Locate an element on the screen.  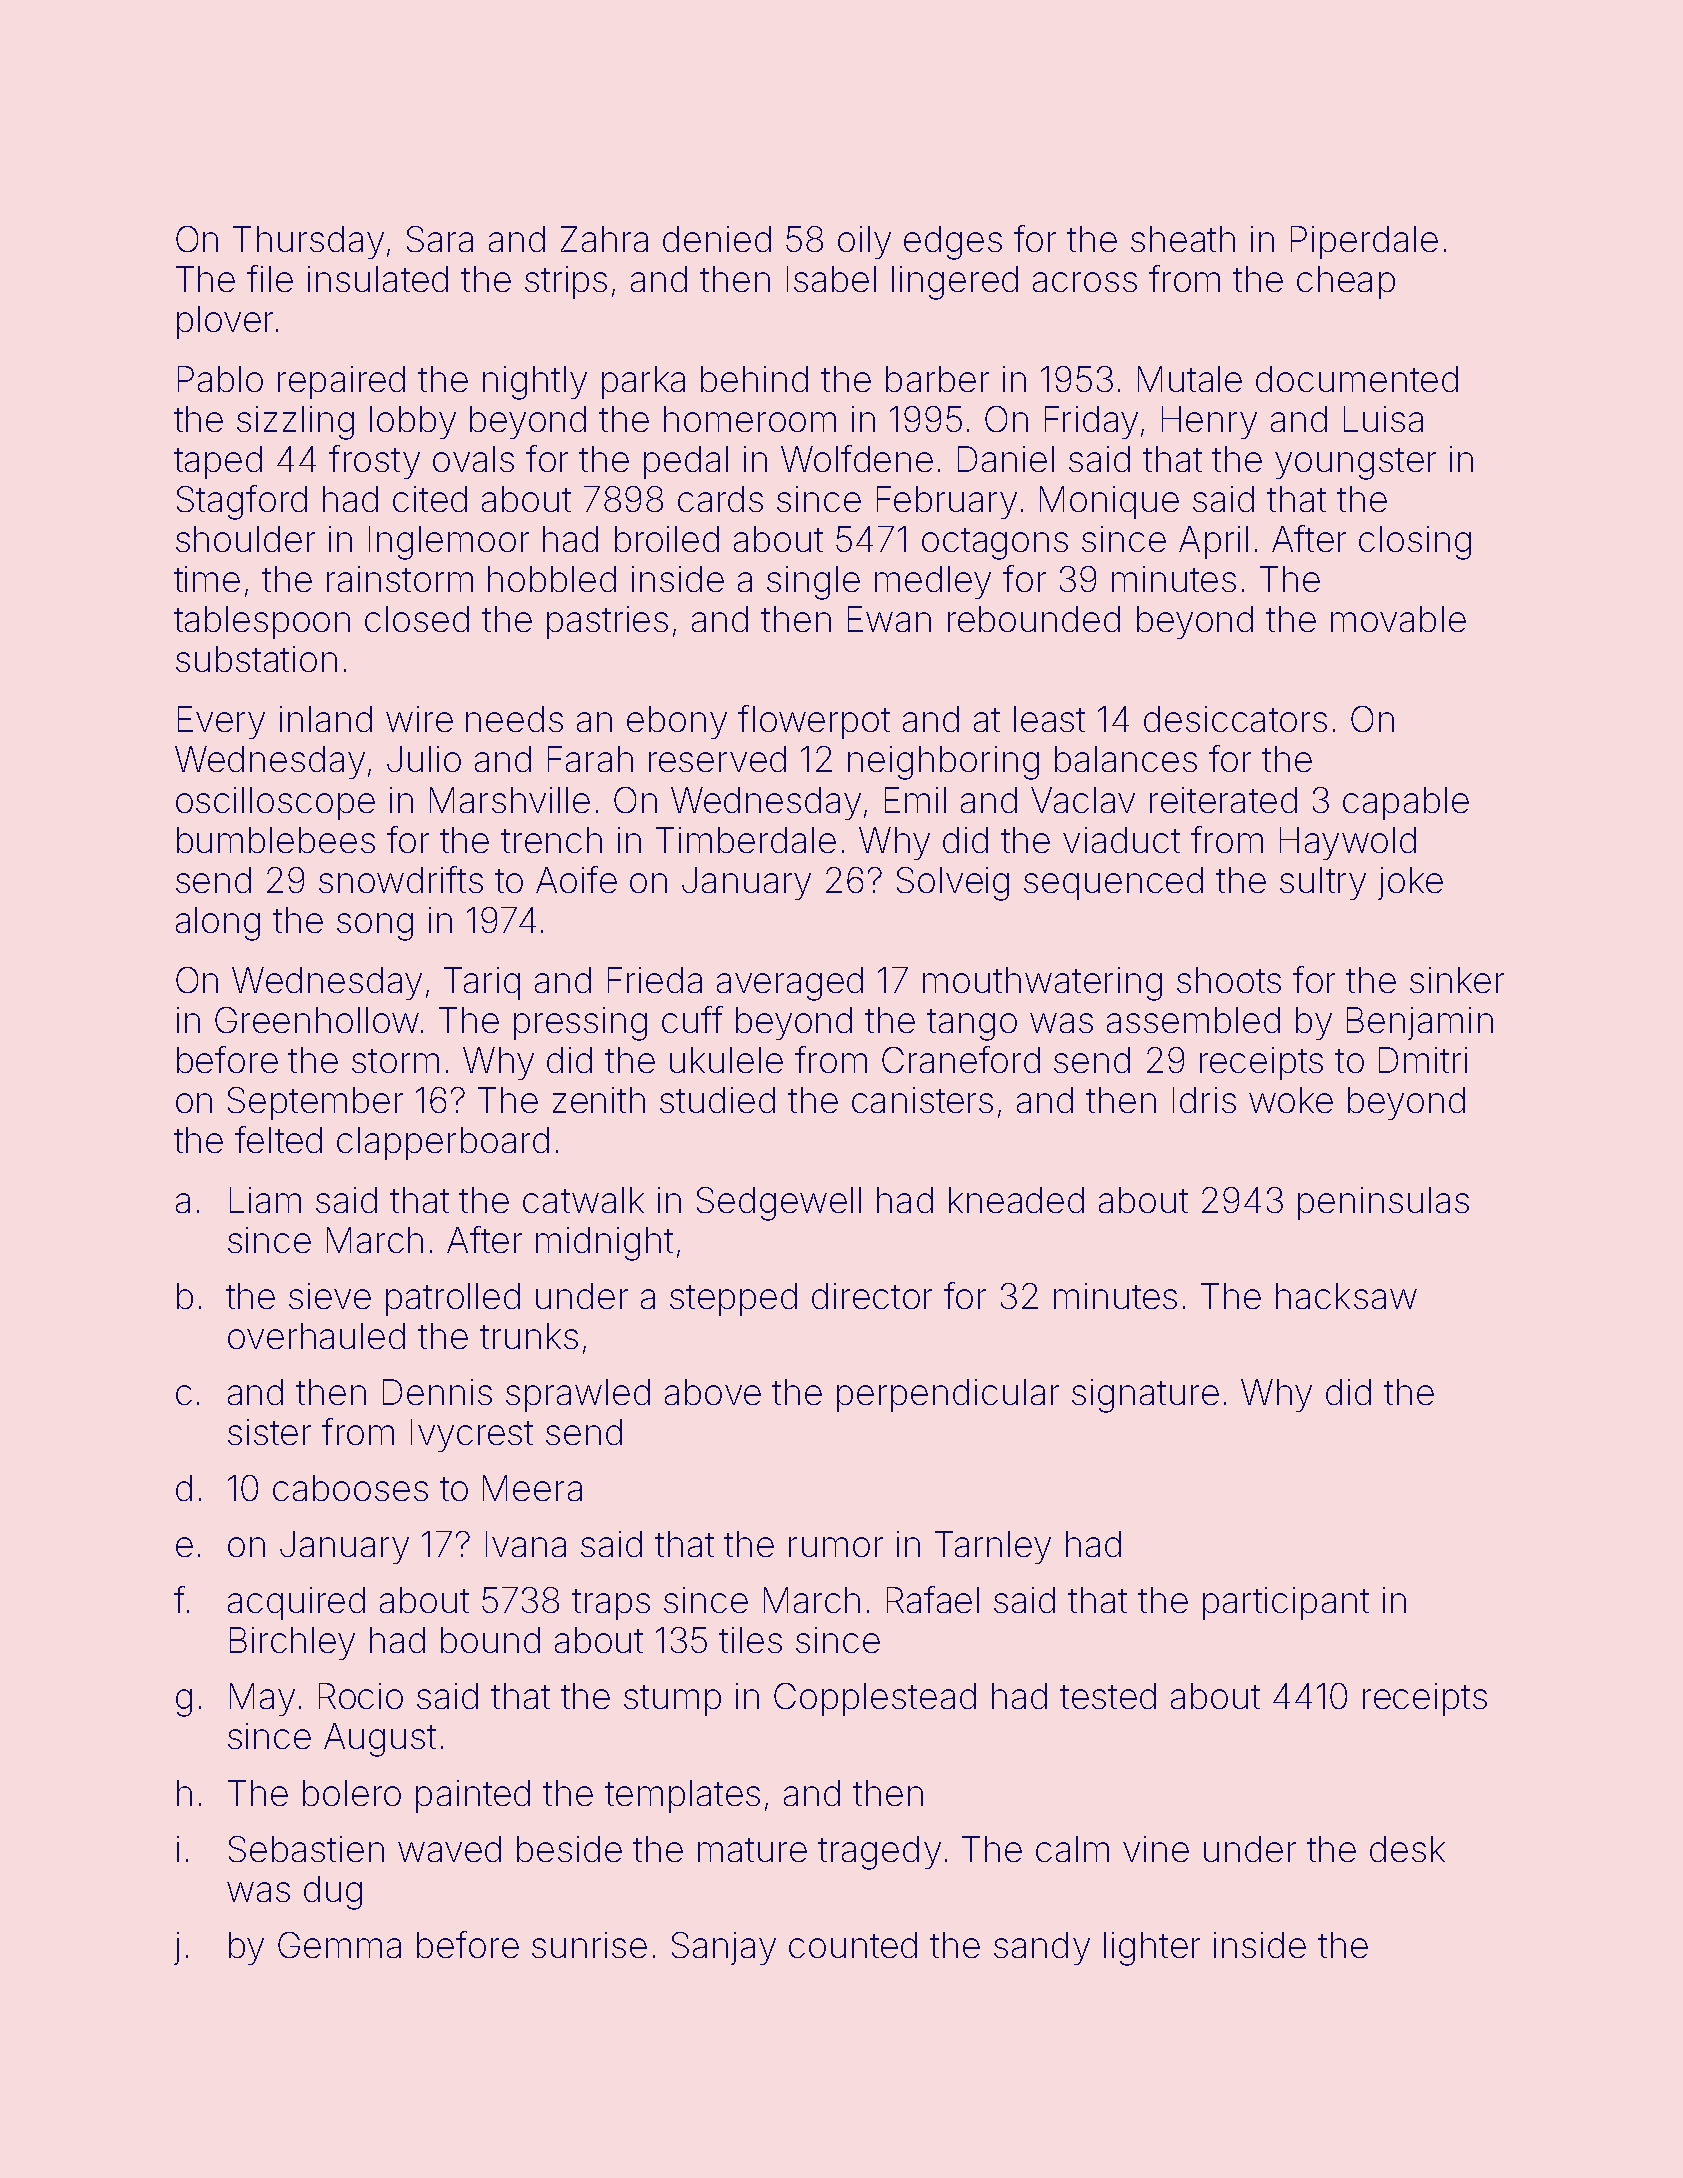
participant is located at coordinates (1286, 1603).
